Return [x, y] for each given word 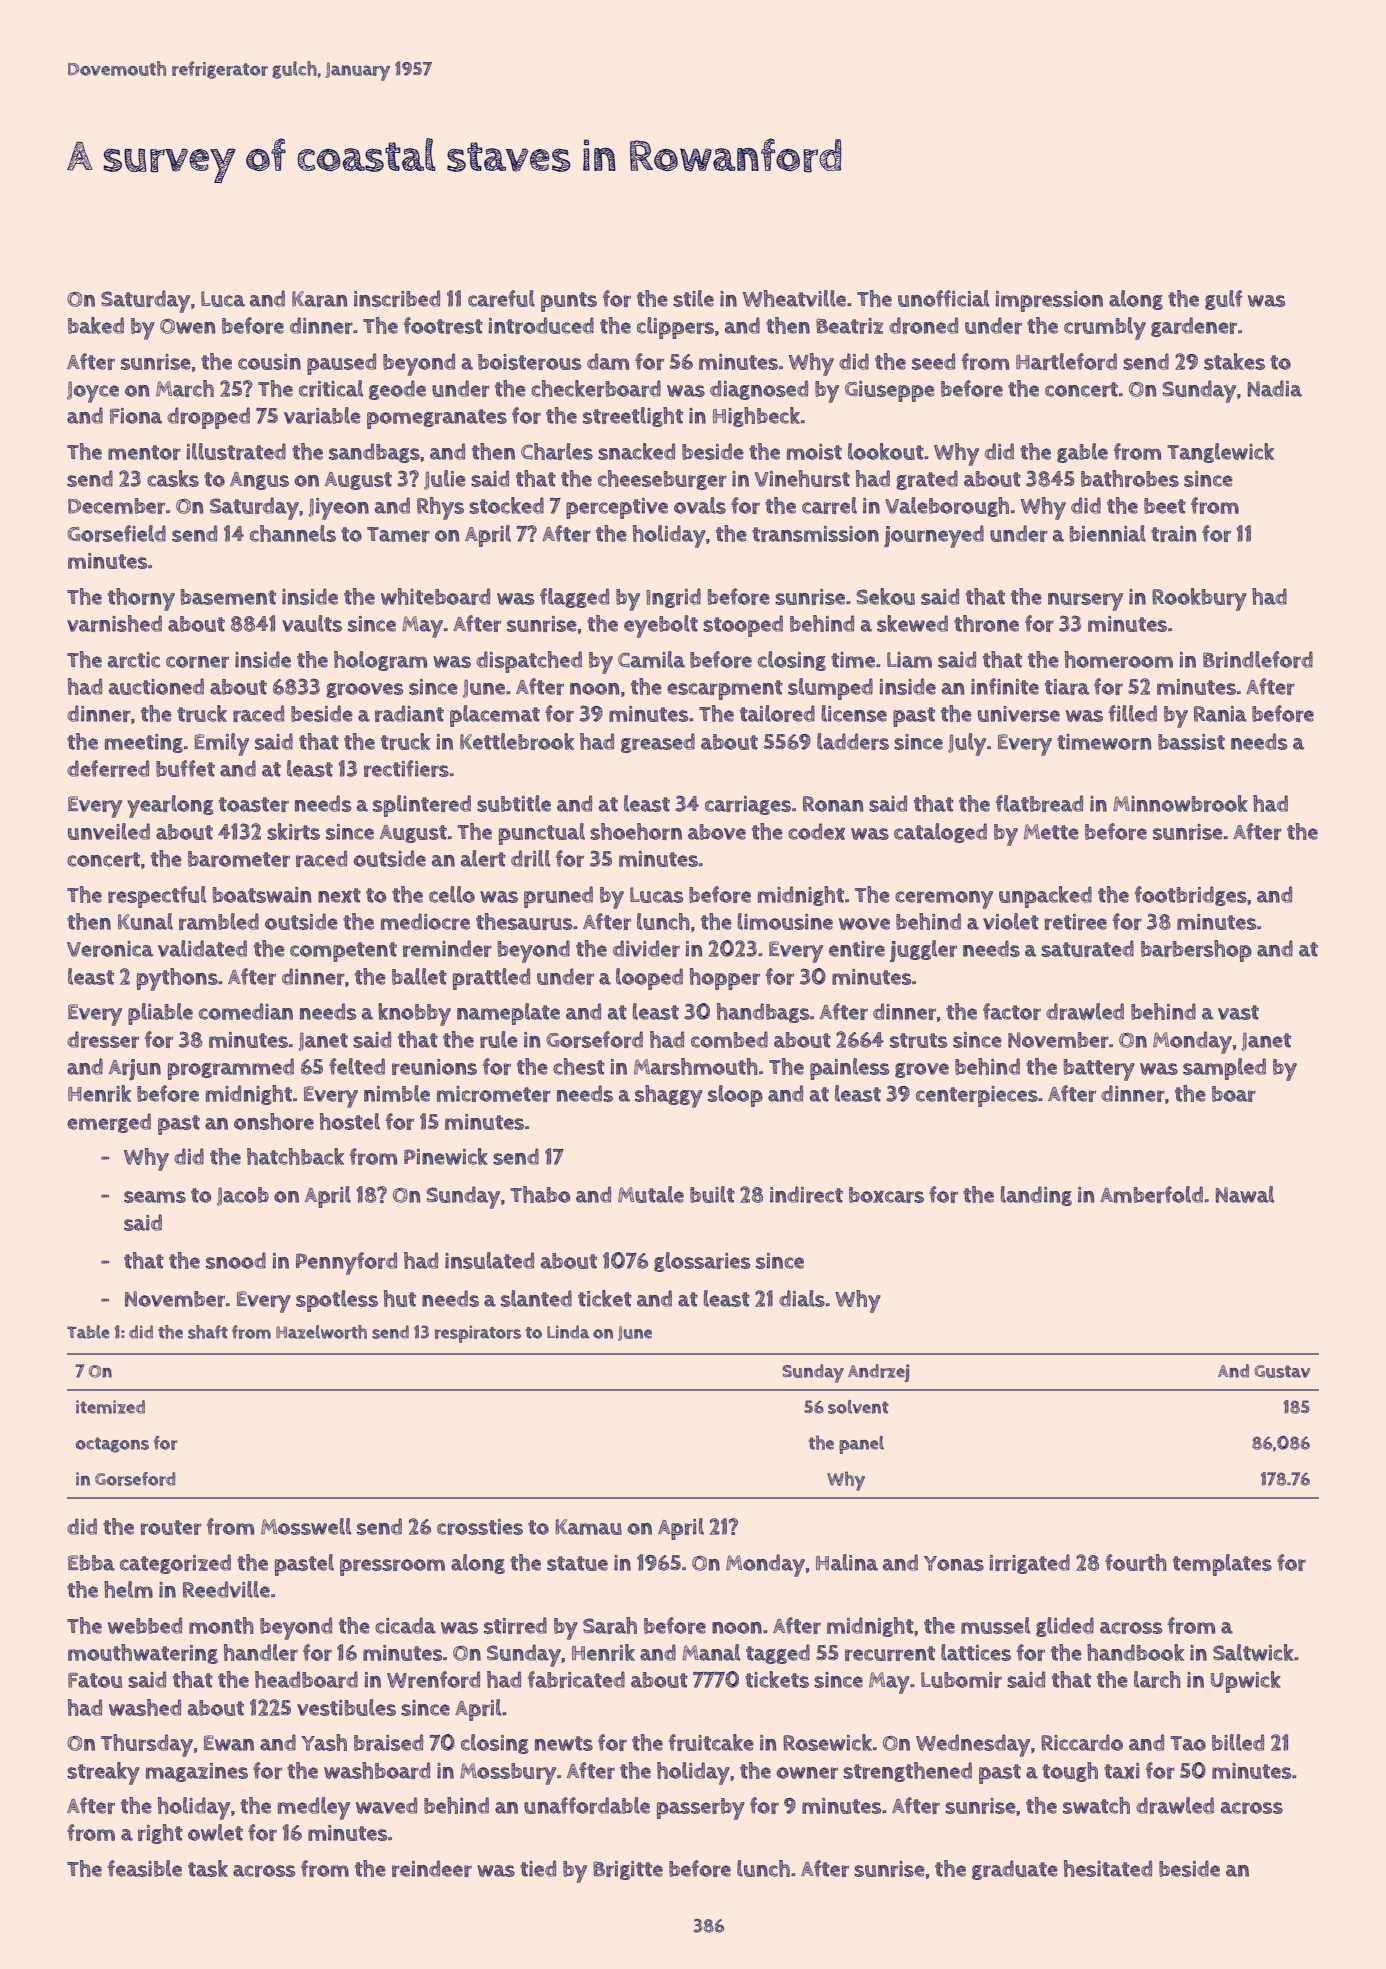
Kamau [588, 1527]
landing [1036, 1196]
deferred [108, 768]
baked [96, 325]
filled [1133, 713]
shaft [208, 1332]
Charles [557, 451]
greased [658, 743]
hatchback [295, 1156]
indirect [806, 1194]
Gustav [1282, 1371]
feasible [145, 1868]
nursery [1085, 602]
